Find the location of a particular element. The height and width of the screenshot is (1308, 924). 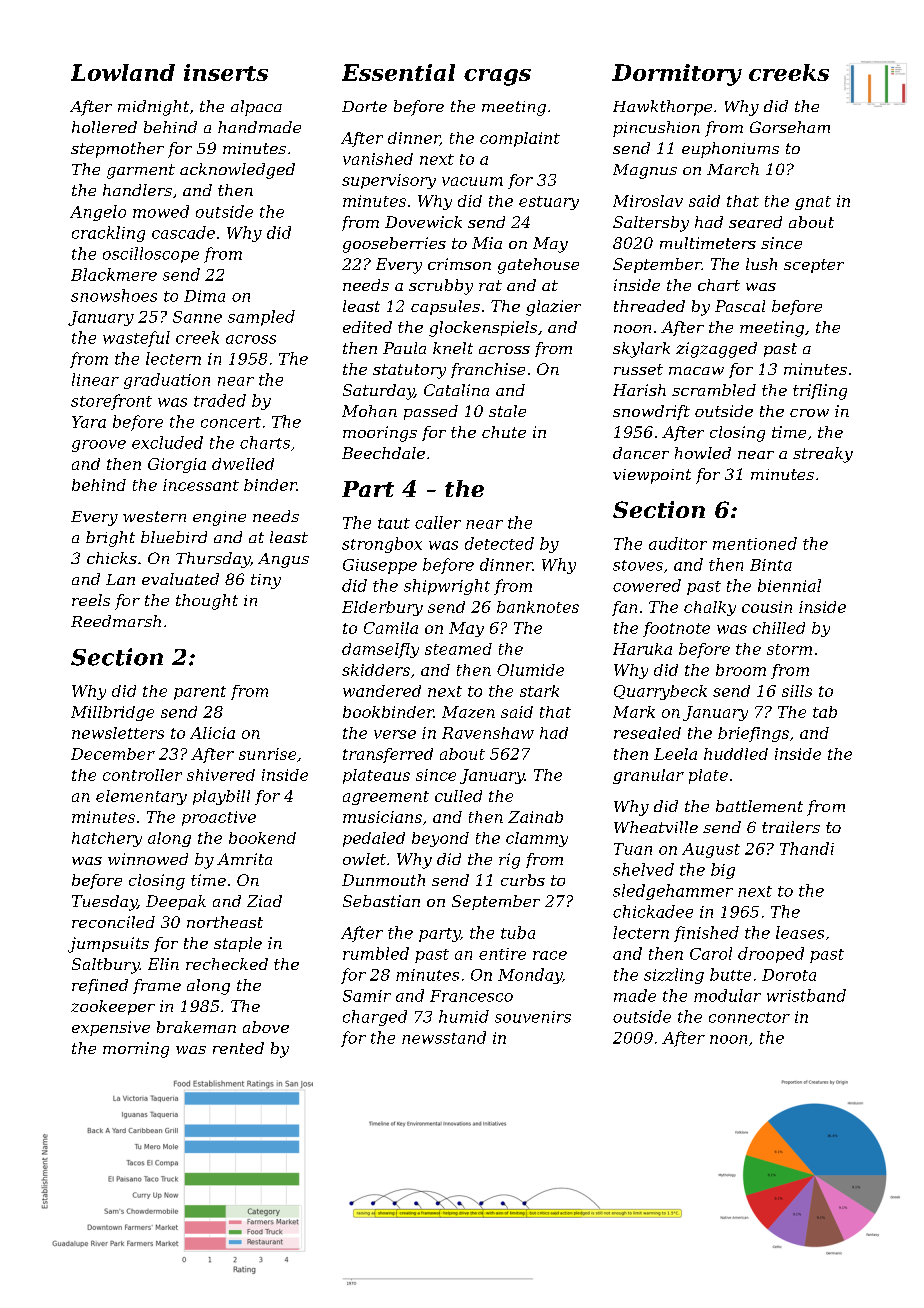

detected is located at coordinates (499, 543).
